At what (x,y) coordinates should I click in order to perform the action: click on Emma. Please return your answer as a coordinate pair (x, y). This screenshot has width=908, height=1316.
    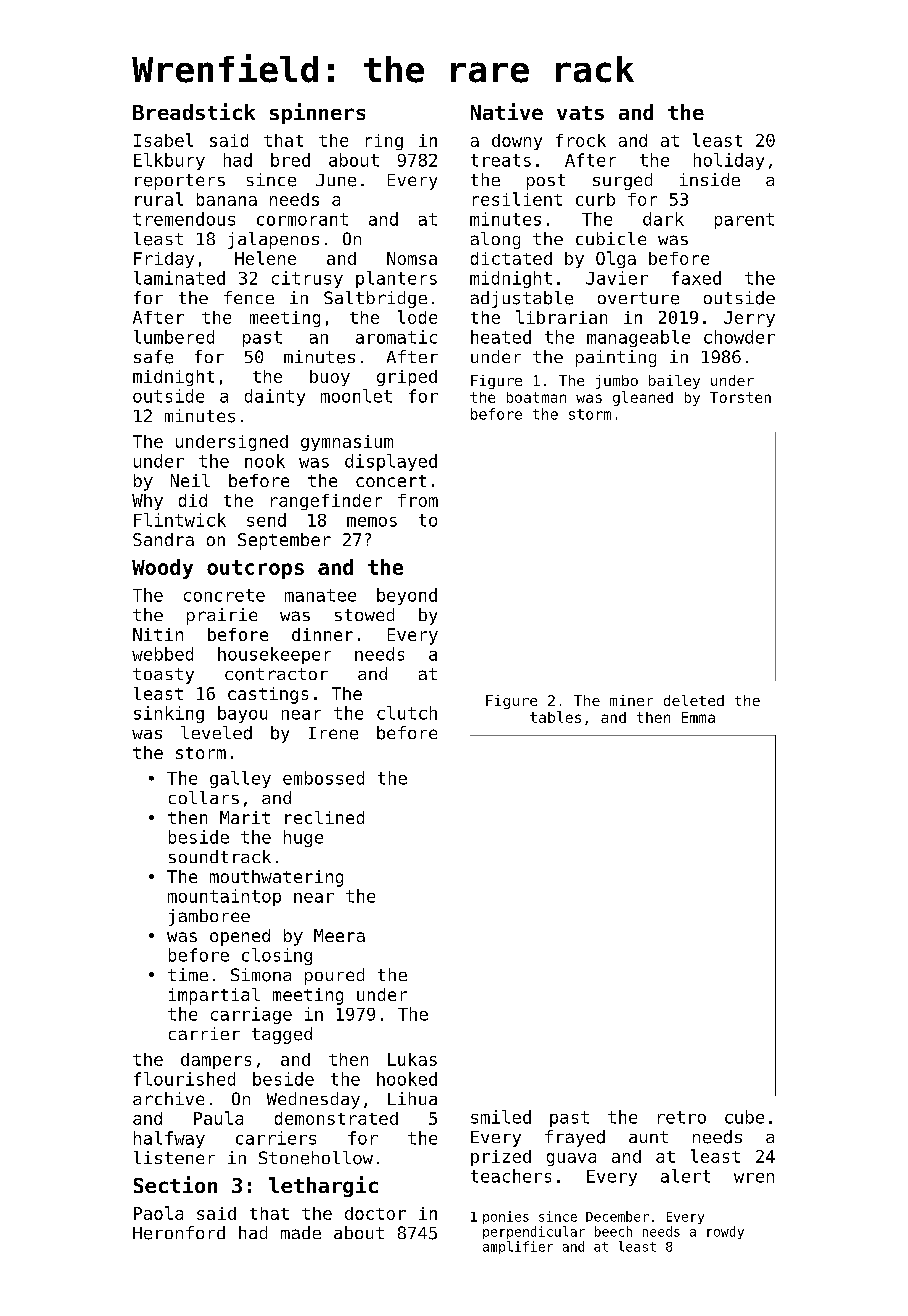
    Looking at the image, I should click on (698, 717).
